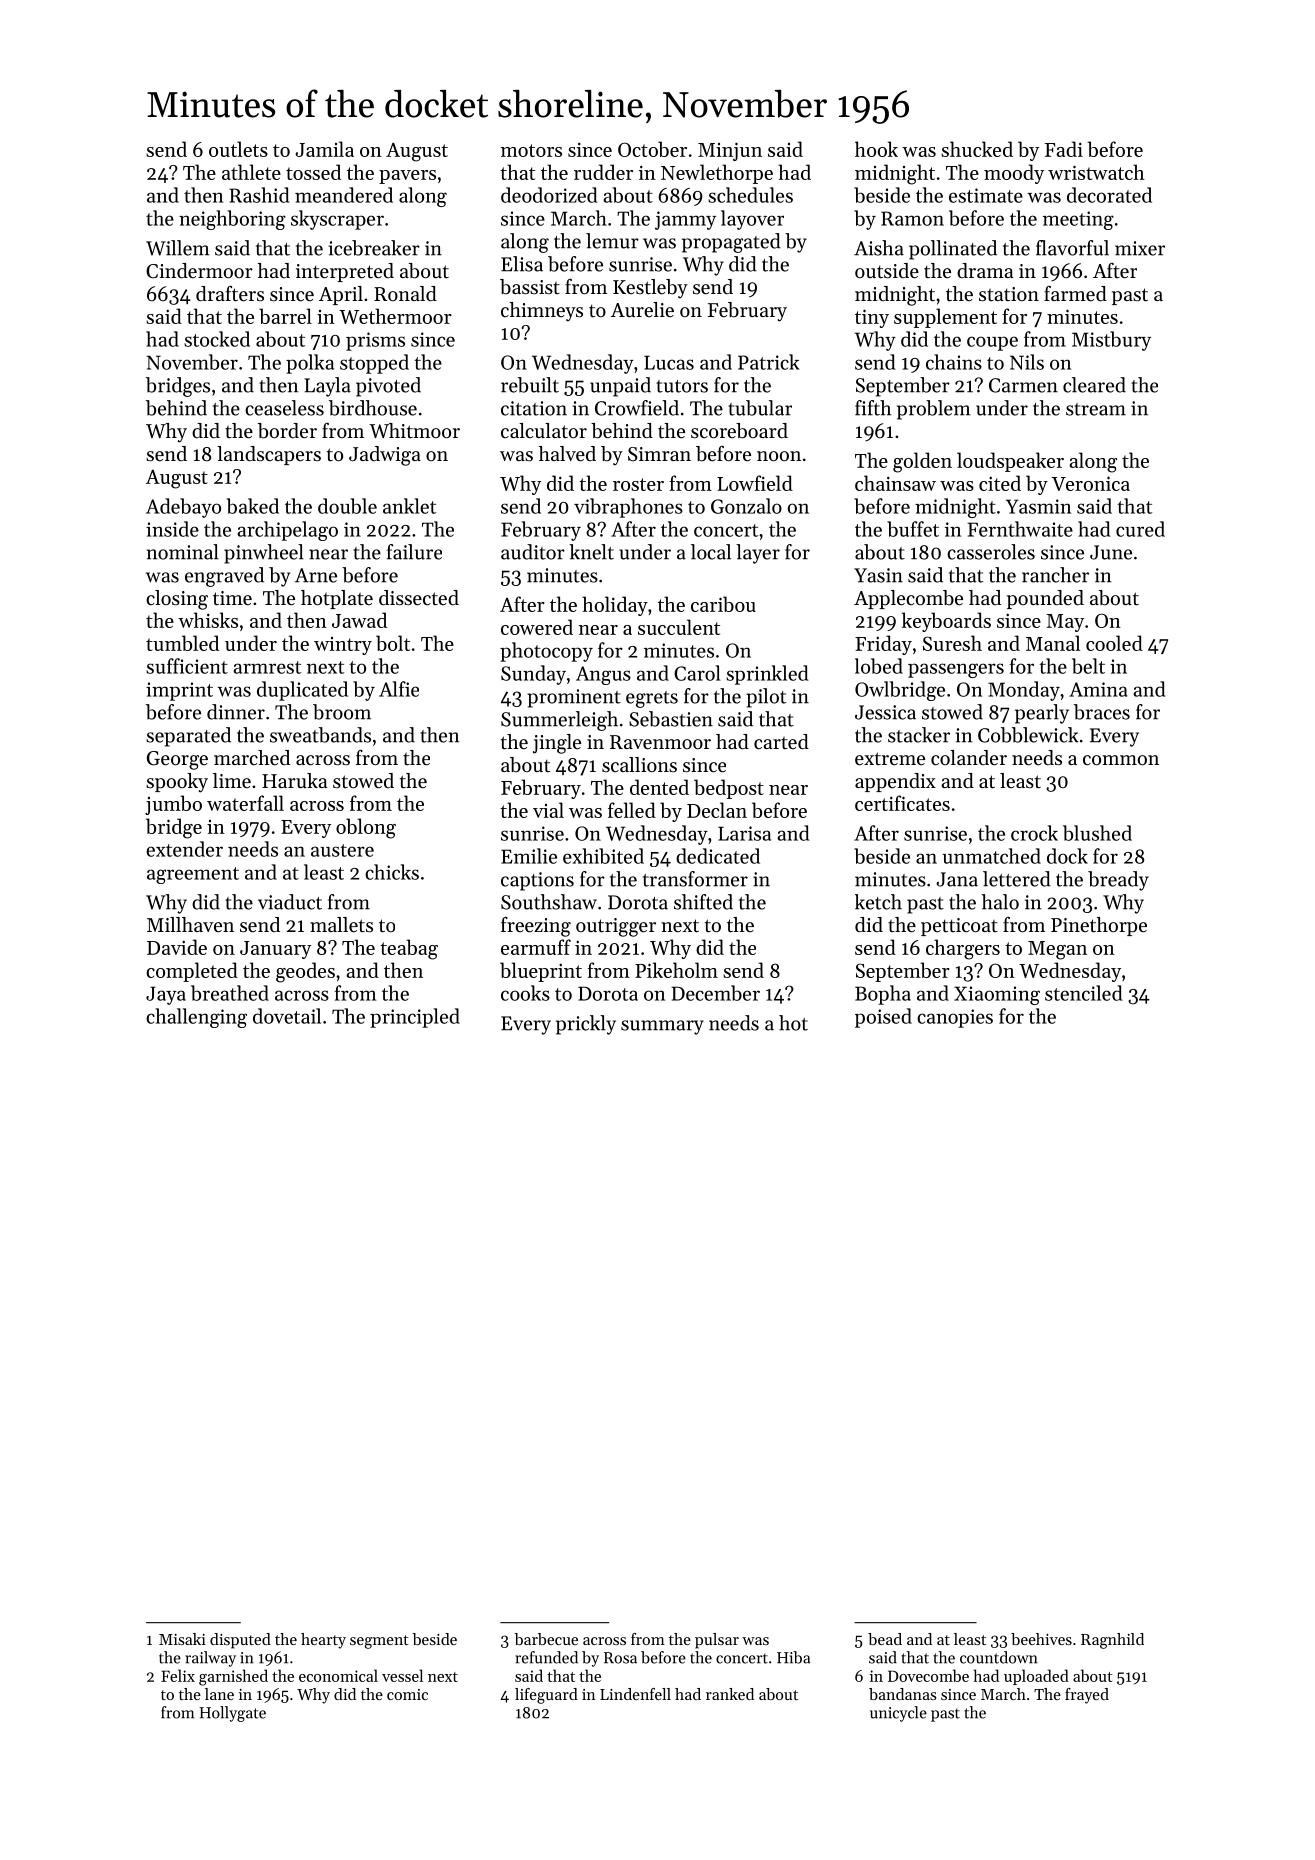 The height and width of the screenshot is (1860, 1315). What do you see at coordinates (955, 1018) in the screenshot?
I see `canopies` at bounding box center [955, 1018].
